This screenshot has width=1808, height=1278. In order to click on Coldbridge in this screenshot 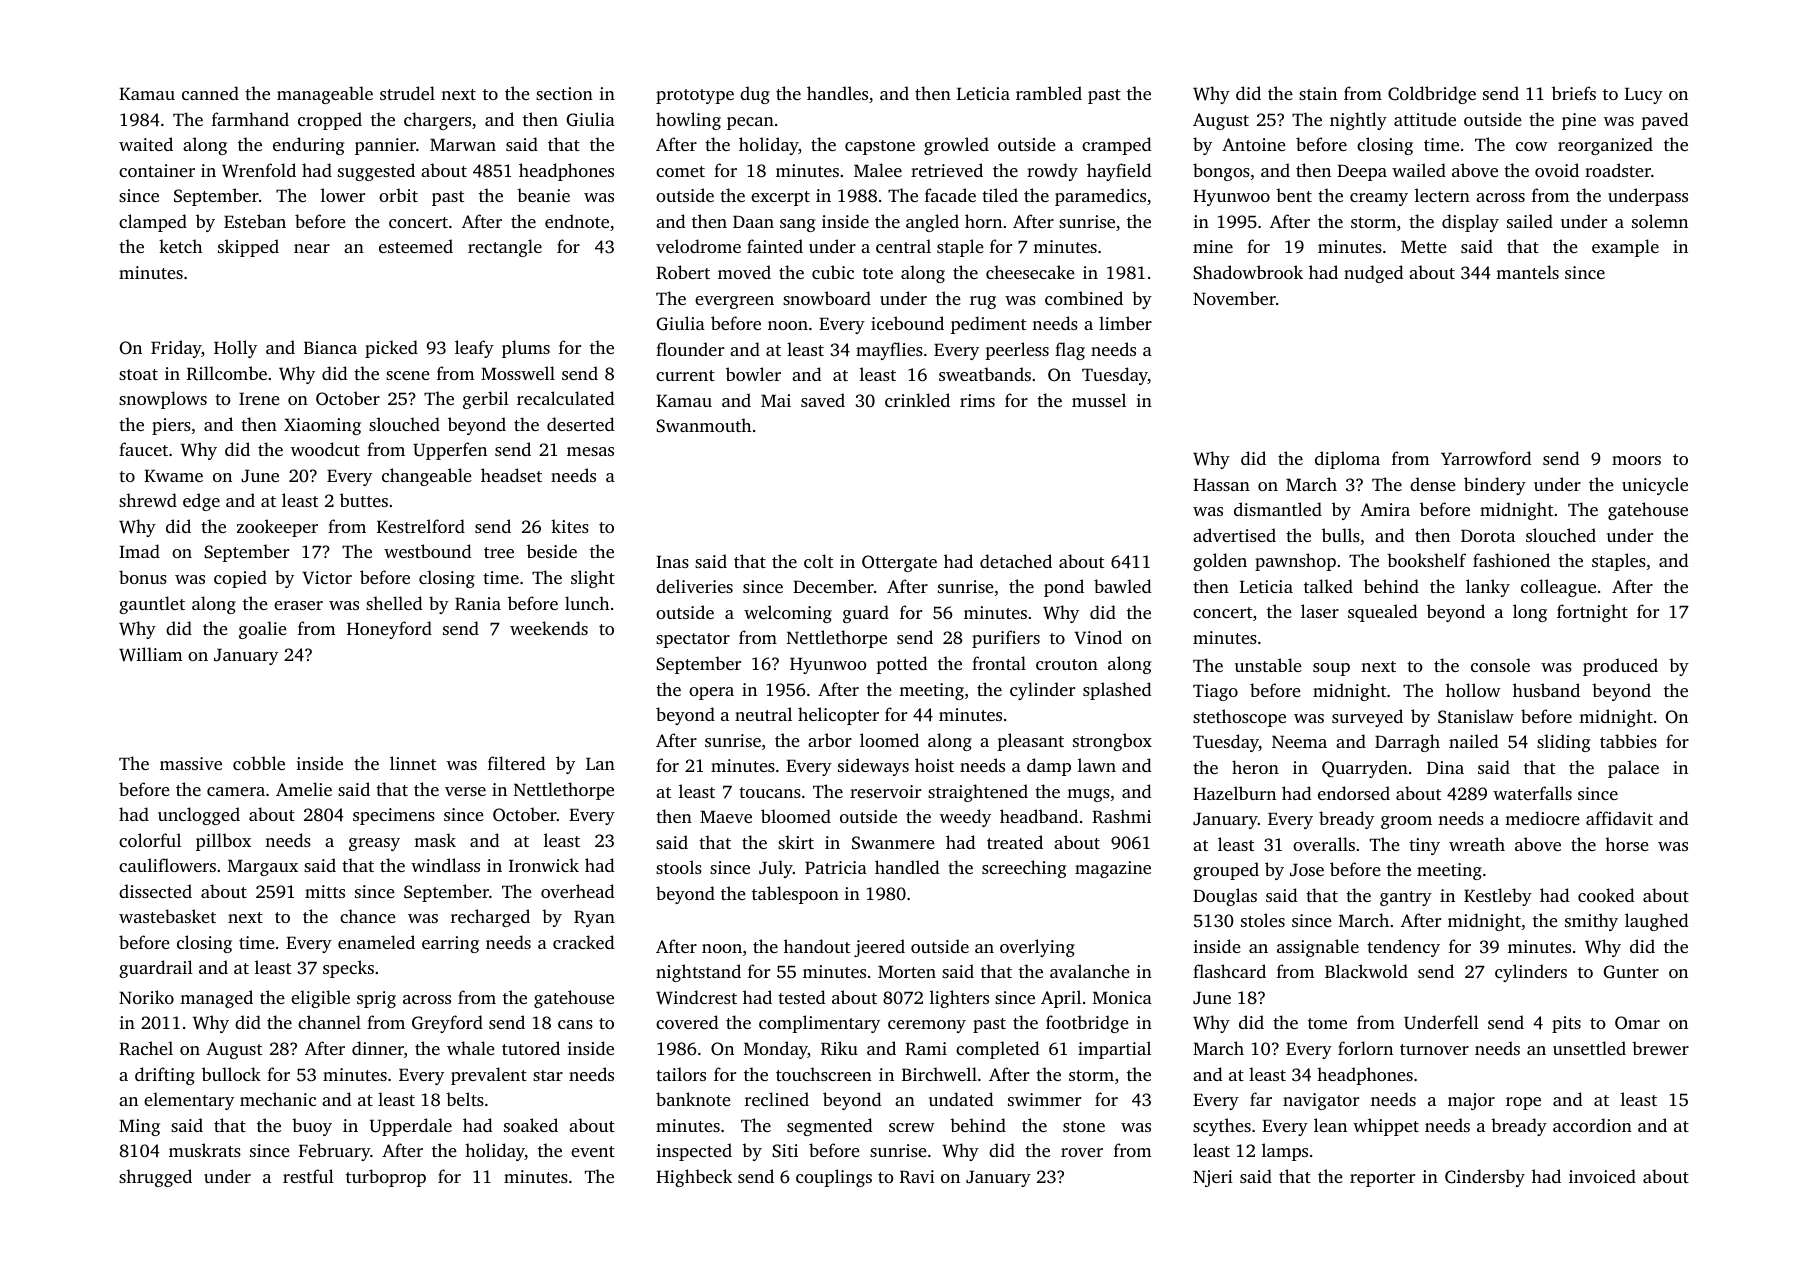, I will do `click(1432, 95)`.
